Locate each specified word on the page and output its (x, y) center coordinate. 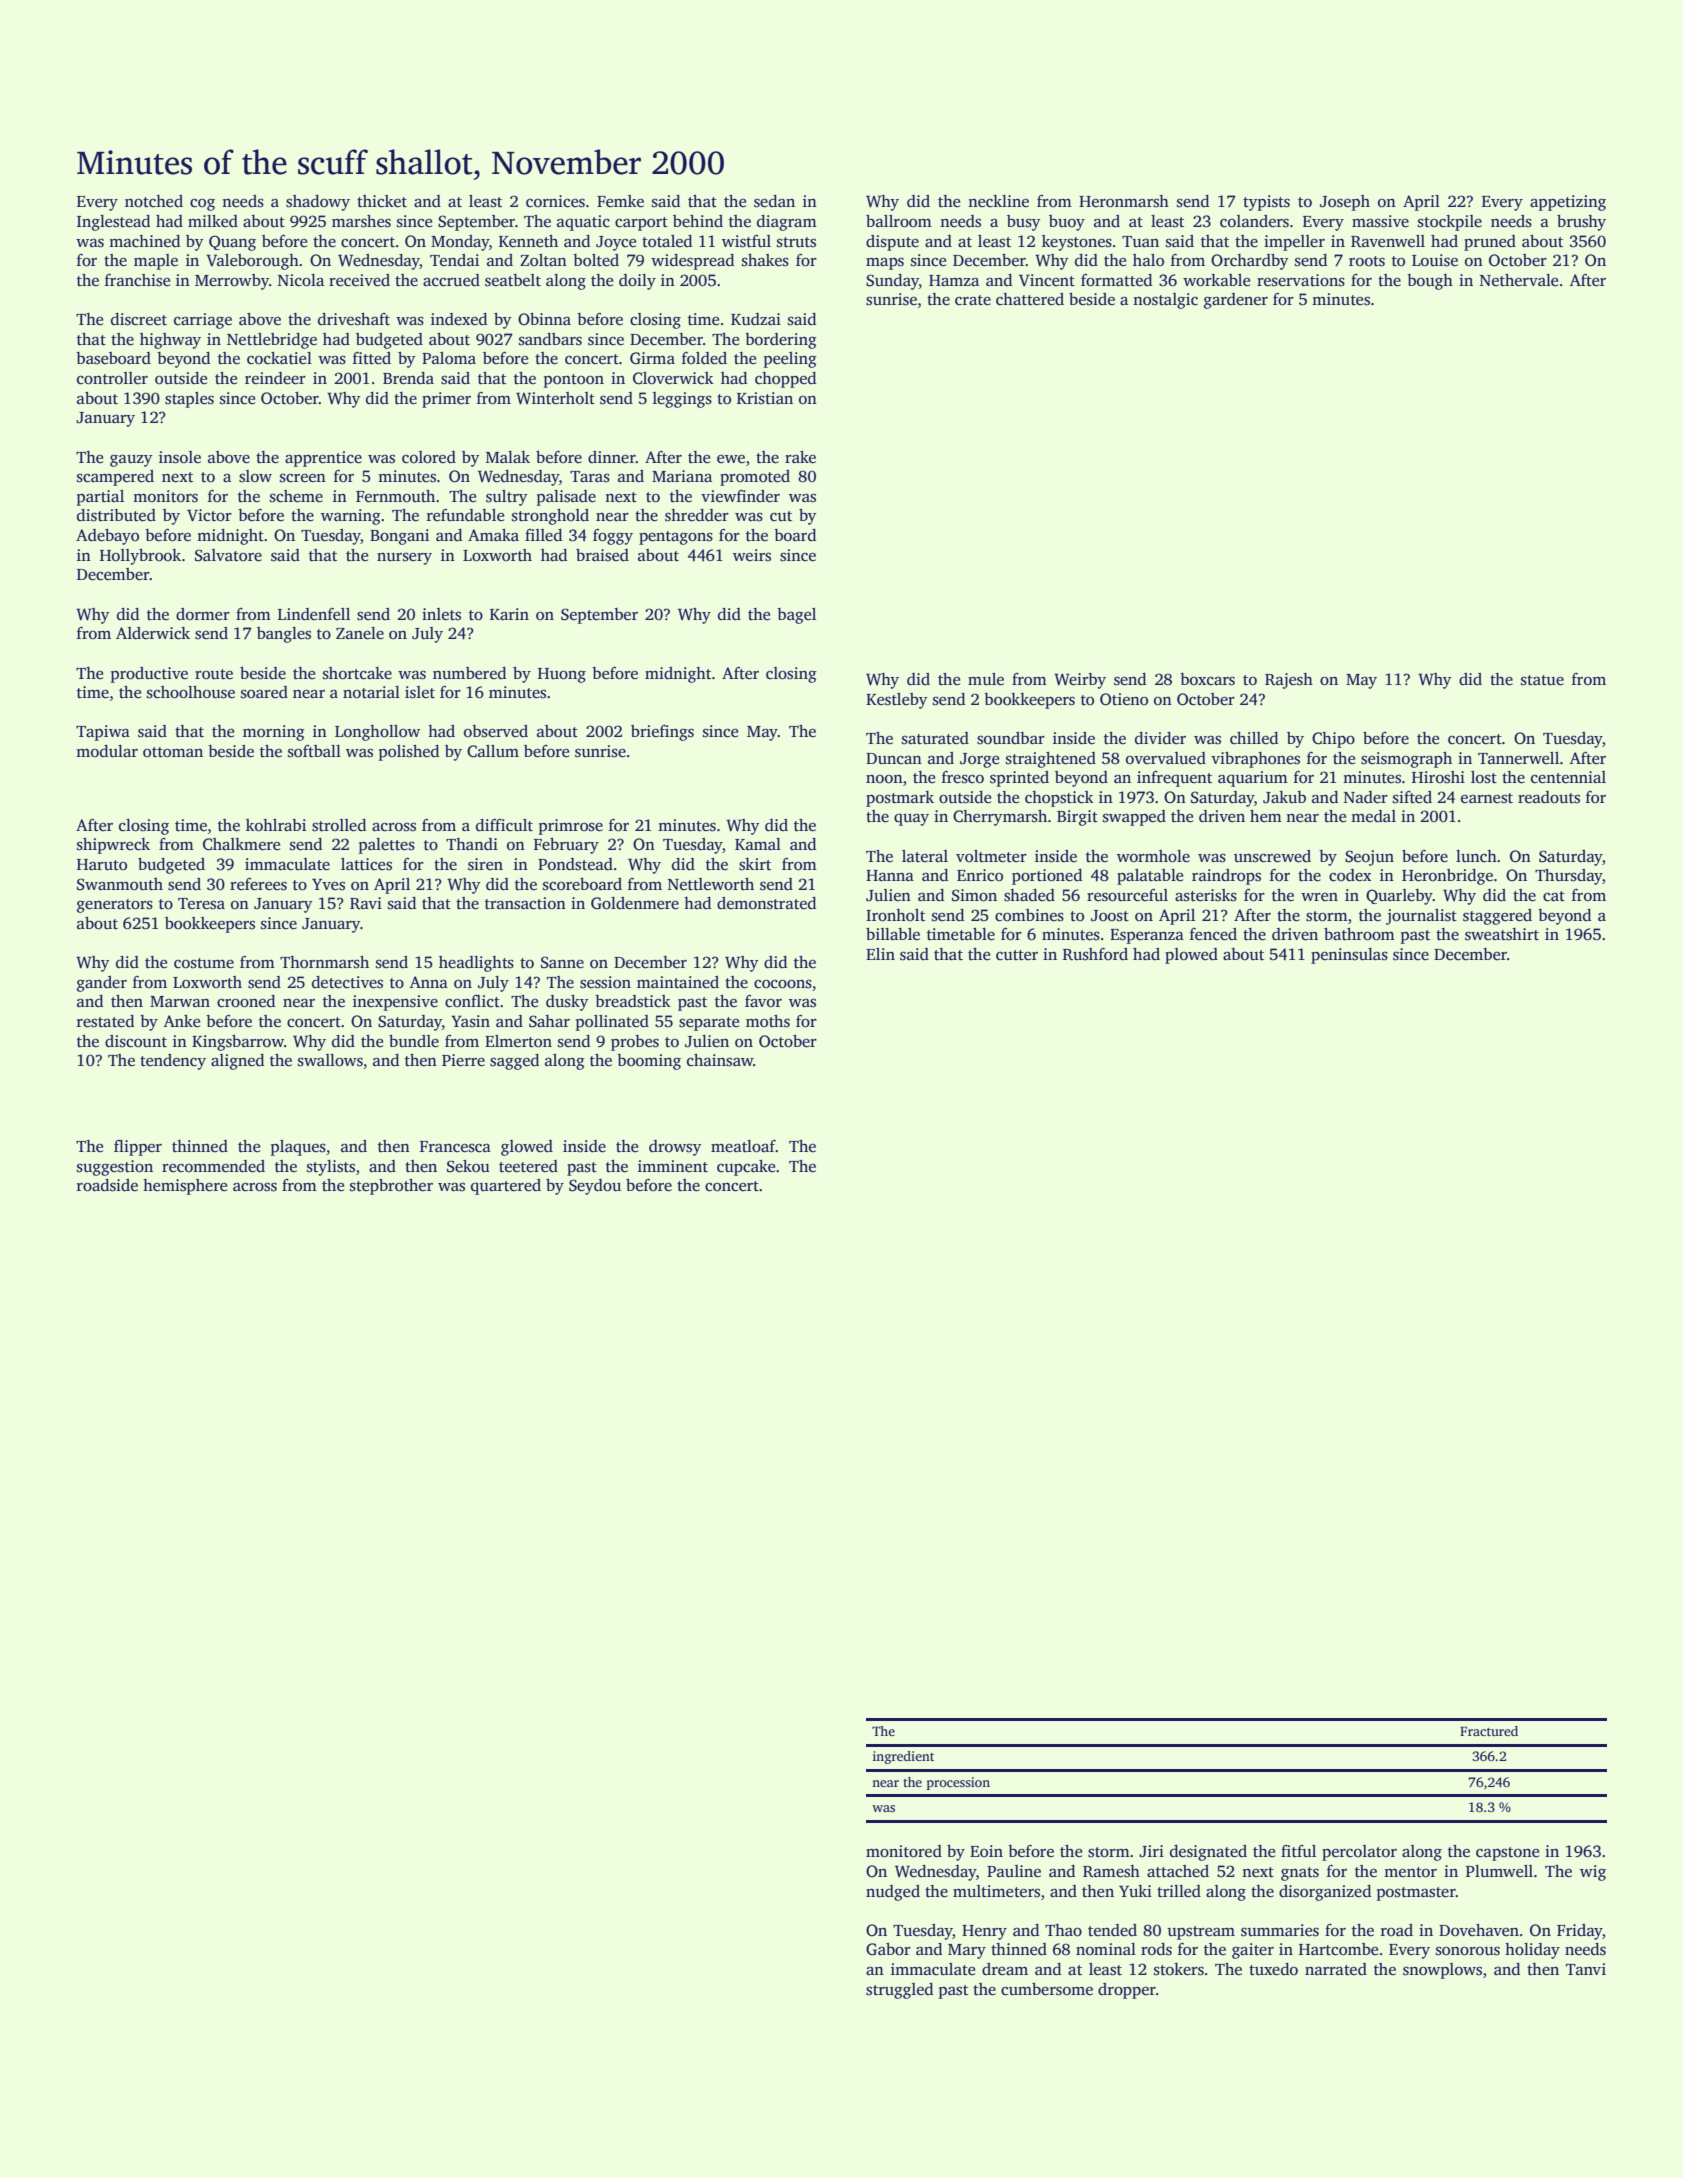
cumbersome (1047, 1989)
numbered (469, 673)
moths (768, 1021)
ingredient (903, 1757)
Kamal (758, 844)
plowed (1191, 956)
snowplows (1442, 1971)
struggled (899, 1991)
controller (112, 378)
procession (958, 1783)
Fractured (1489, 1731)
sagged (514, 1062)
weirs (752, 555)
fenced (1213, 934)
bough (1430, 282)
